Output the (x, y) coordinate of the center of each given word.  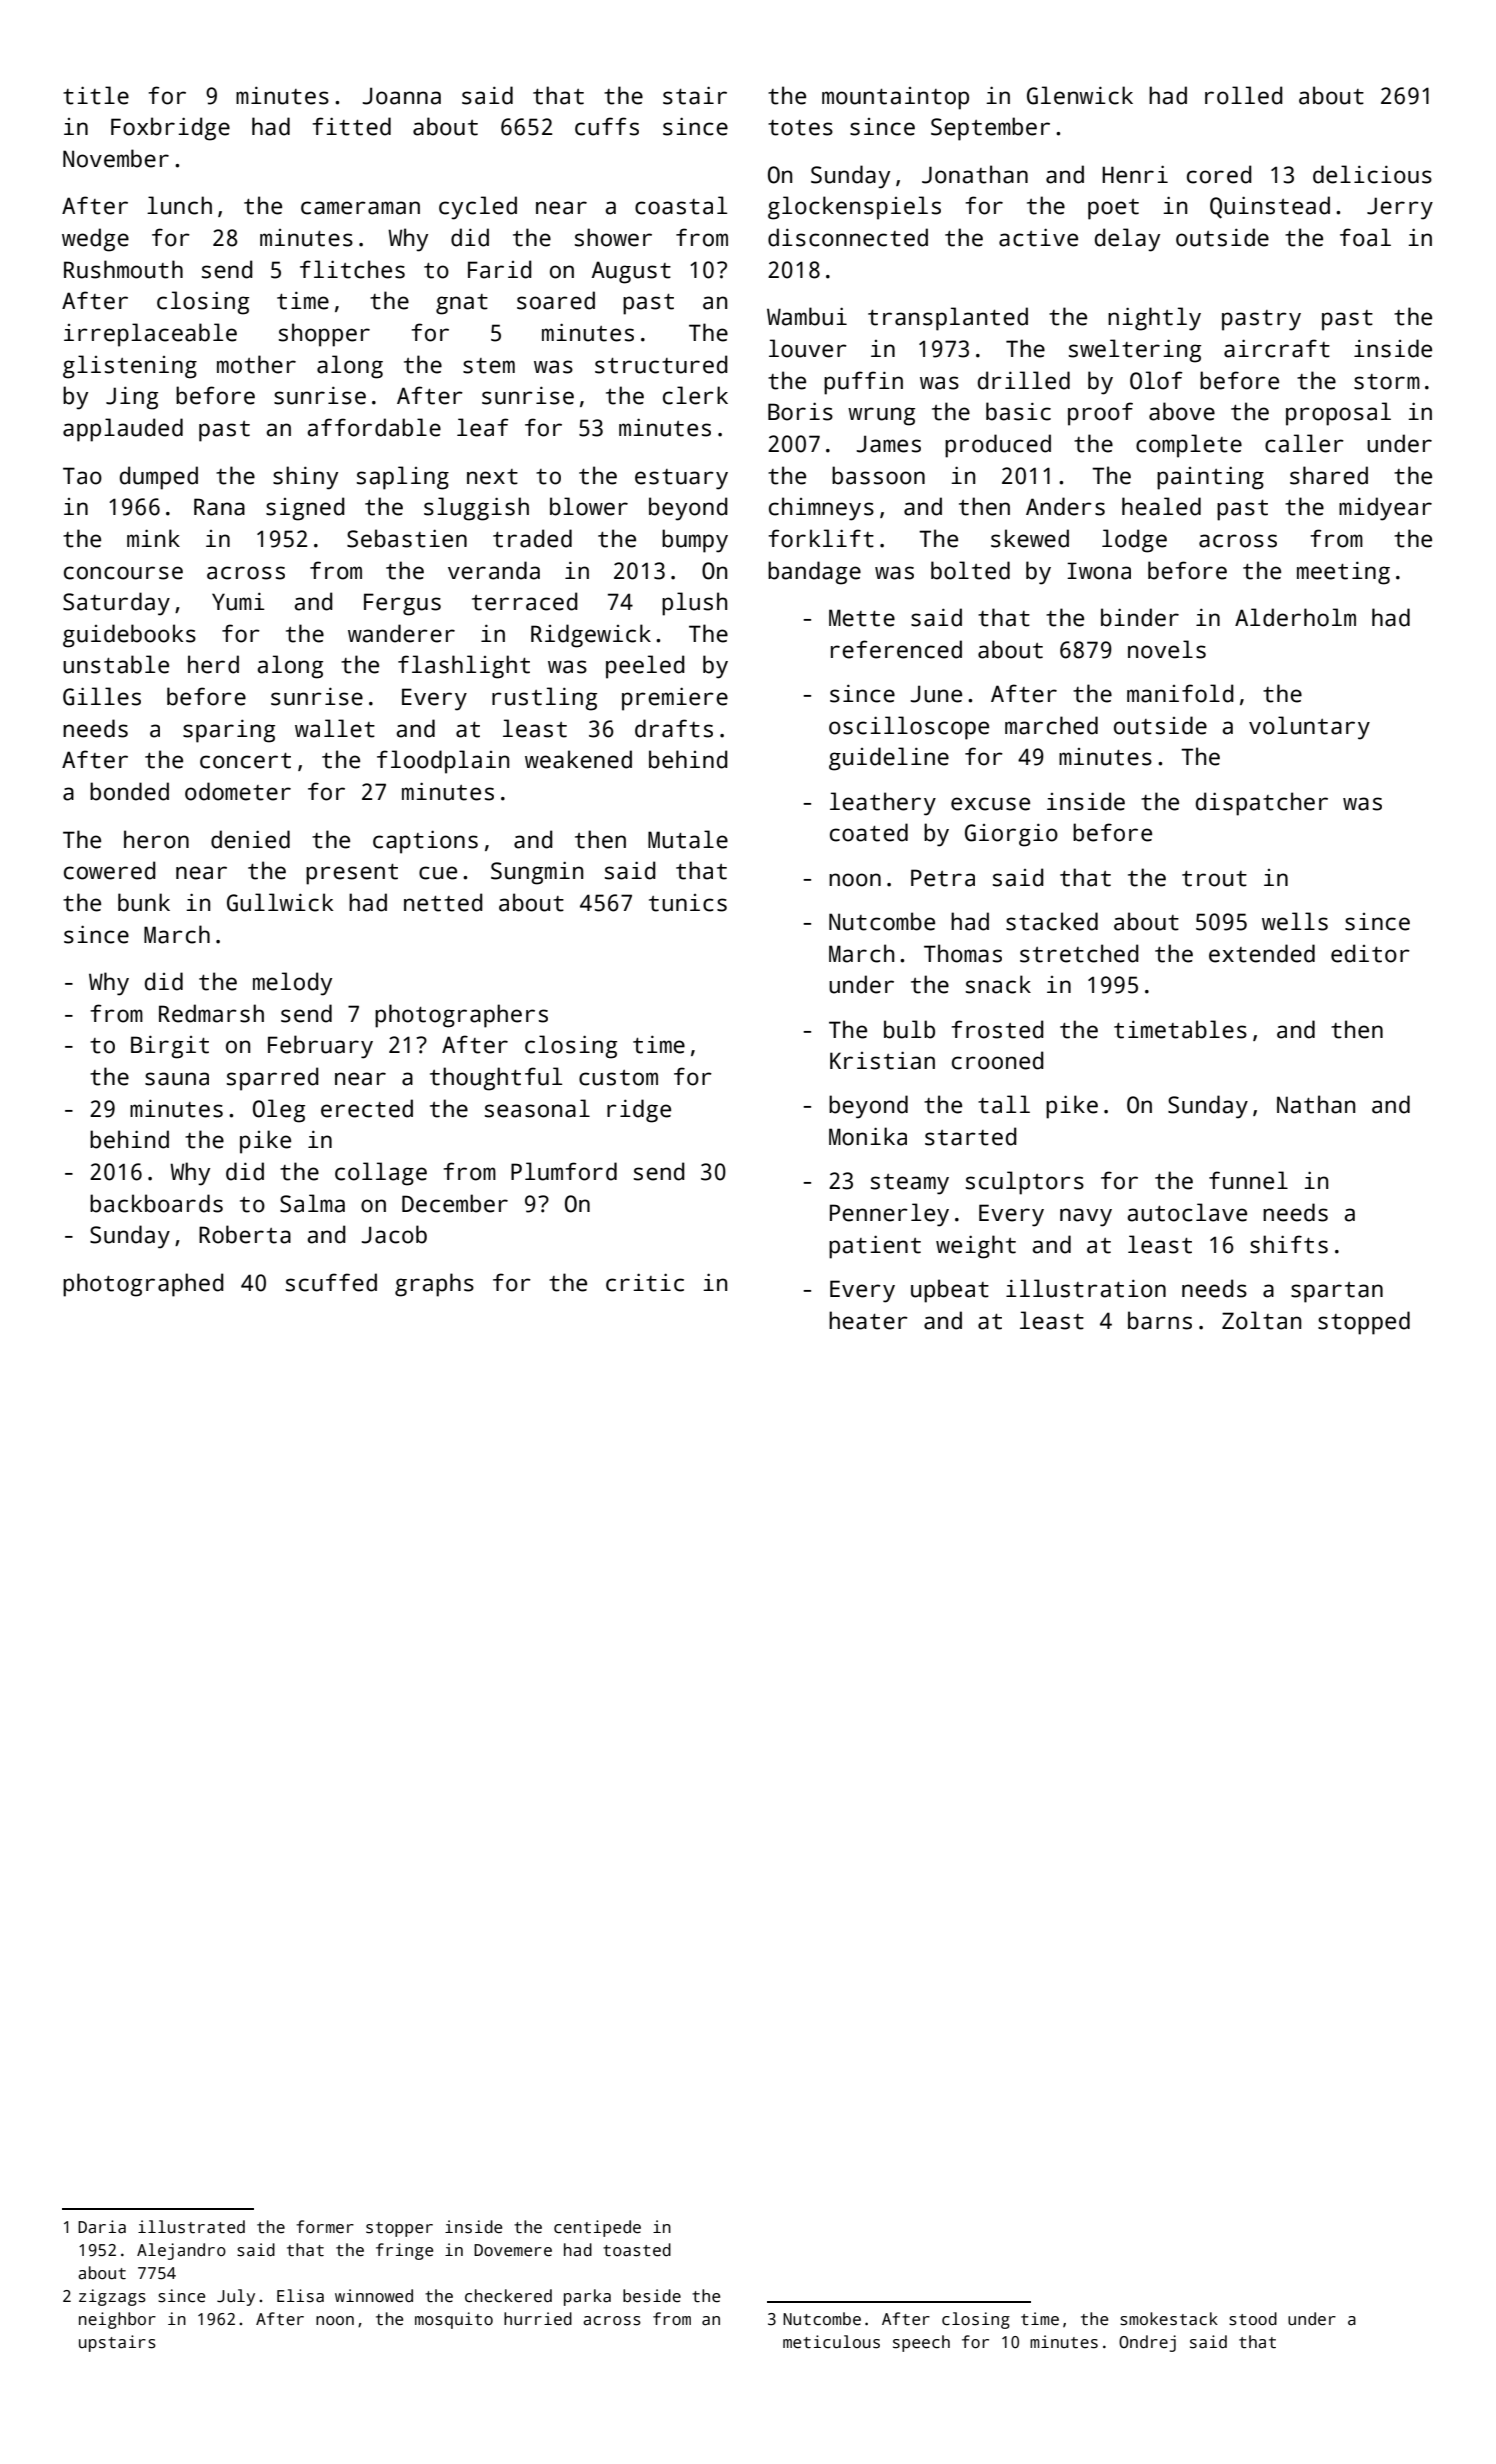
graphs (434, 1285)
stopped (1364, 1323)
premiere (675, 699)
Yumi (238, 601)
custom (618, 1078)
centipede (597, 2228)
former (325, 2227)
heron (156, 839)
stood (1253, 2319)
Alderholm (1295, 617)
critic (645, 1282)
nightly (1154, 319)
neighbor (117, 2320)
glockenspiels (854, 208)
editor (1370, 953)
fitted (351, 126)
